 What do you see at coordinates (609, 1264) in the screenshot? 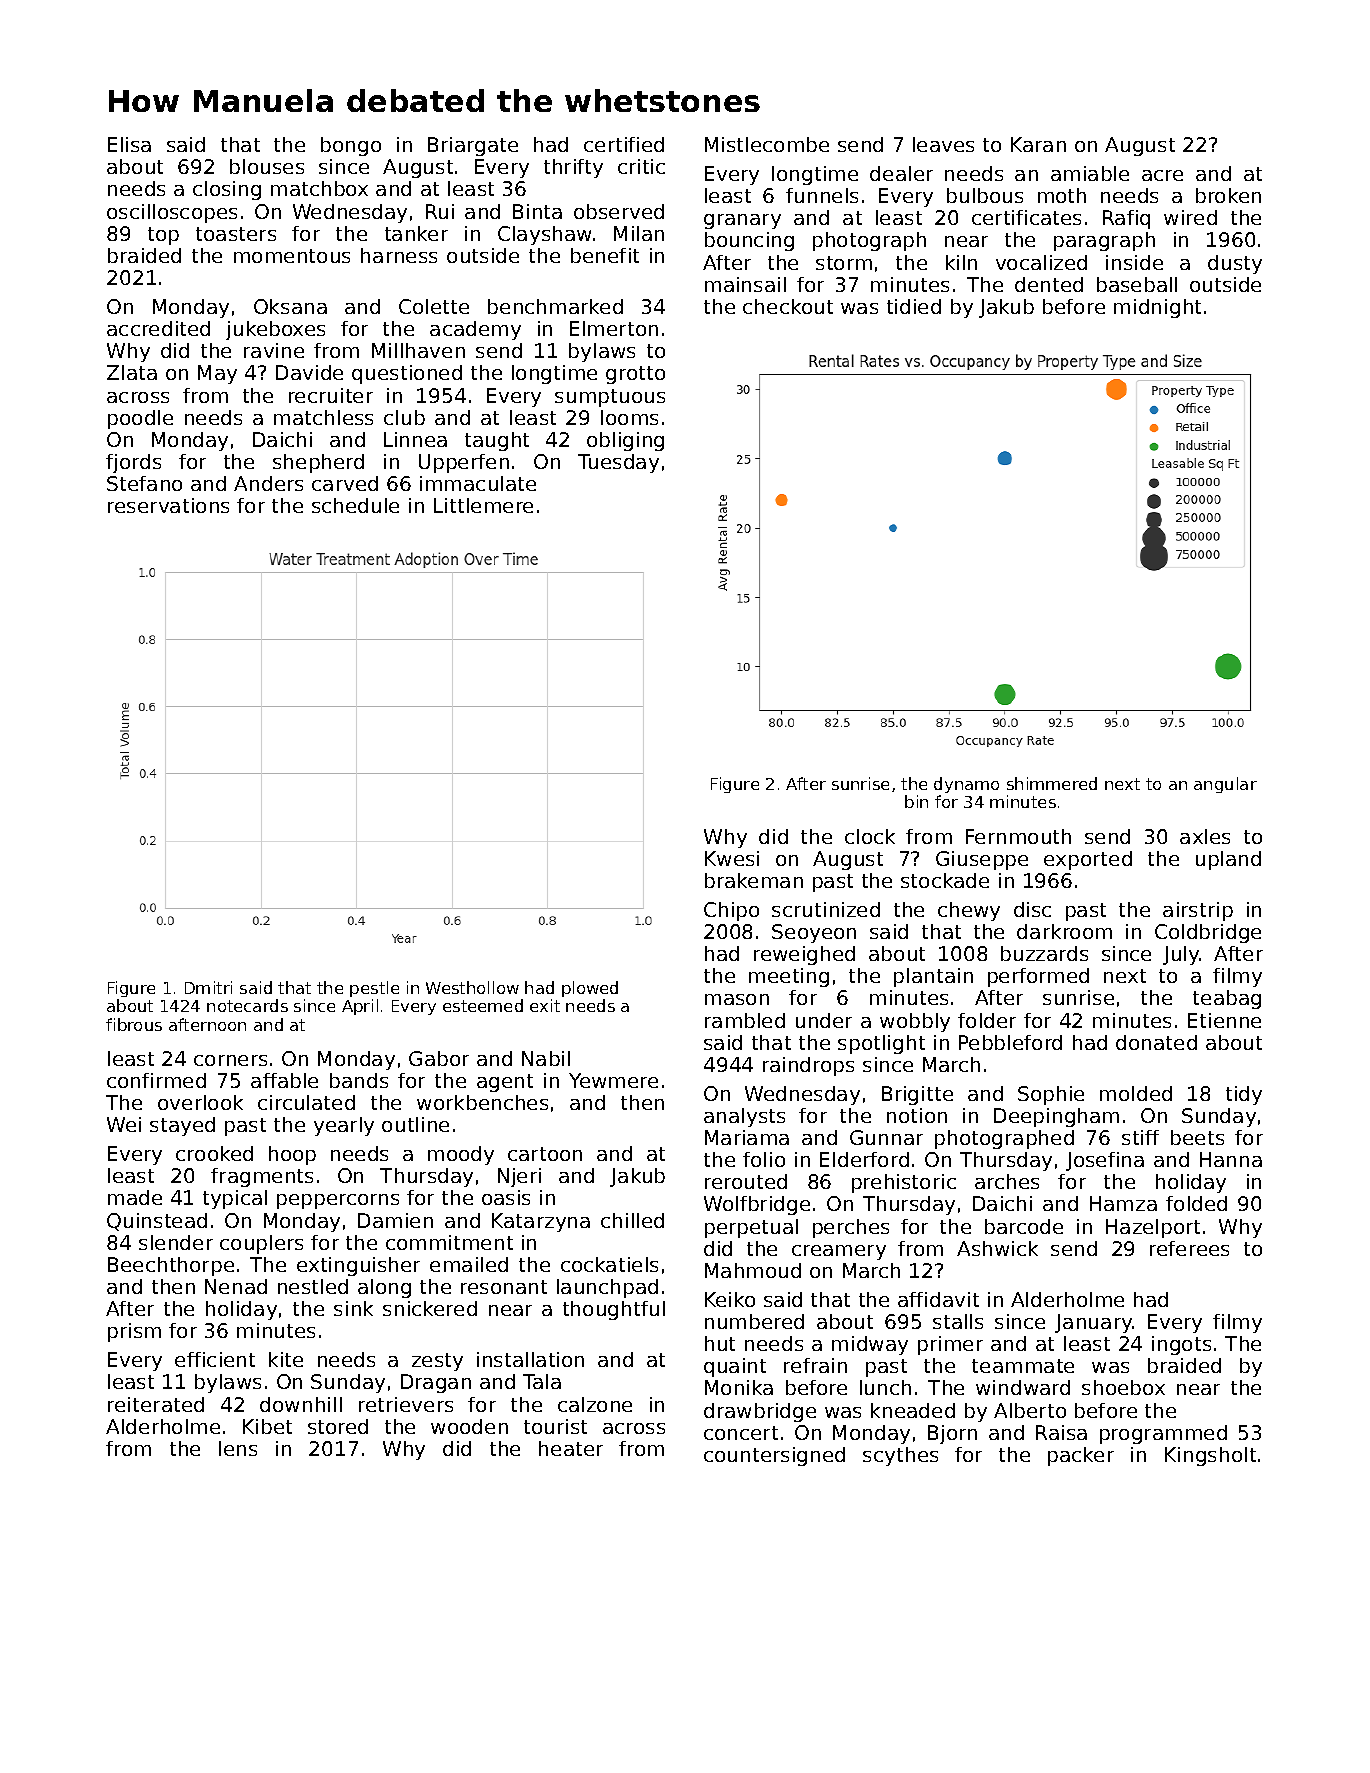
I see `cockatiels` at bounding box center [609, 1264].
